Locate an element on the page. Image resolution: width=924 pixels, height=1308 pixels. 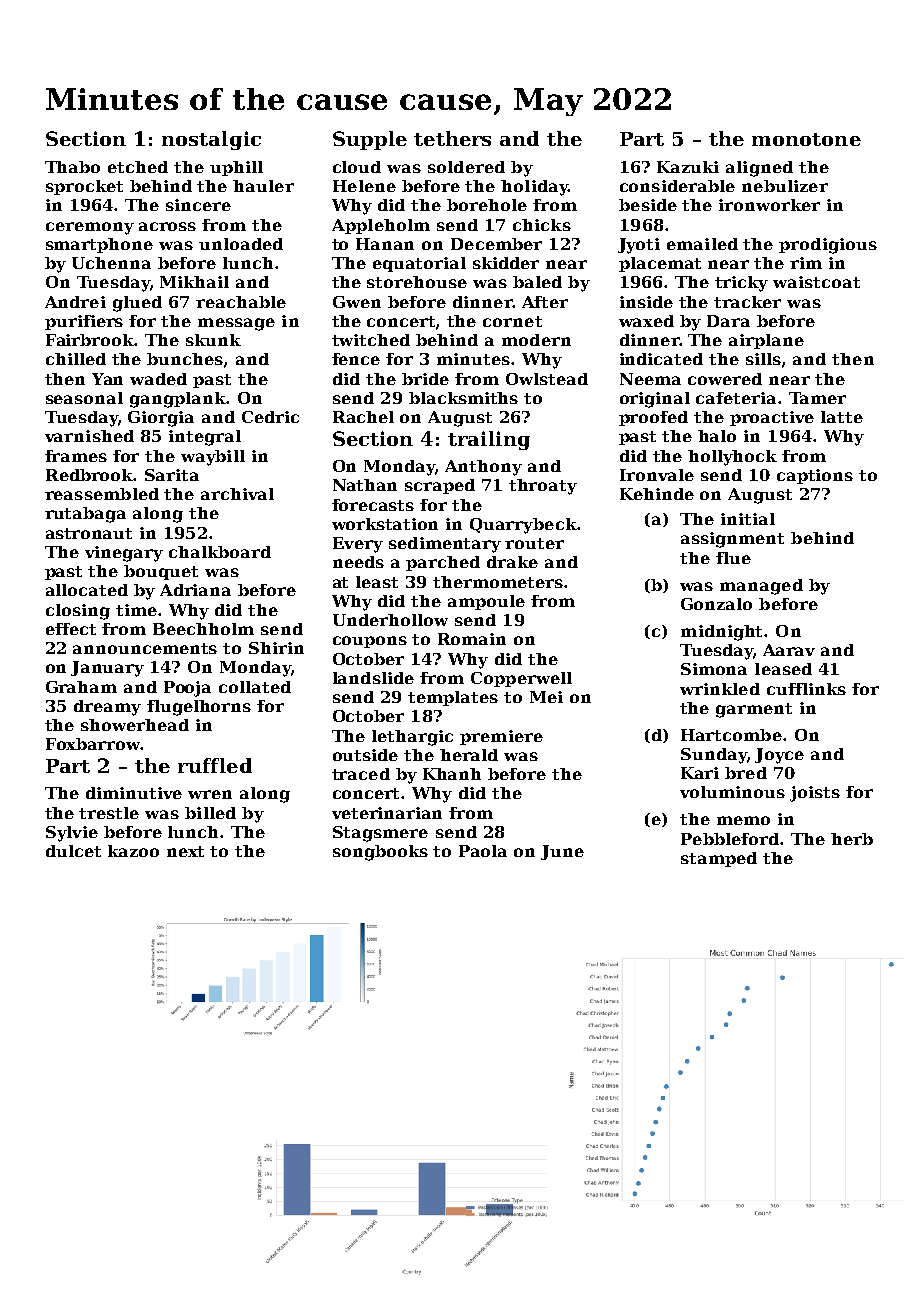
latte is located at coordinates (842, 417).
